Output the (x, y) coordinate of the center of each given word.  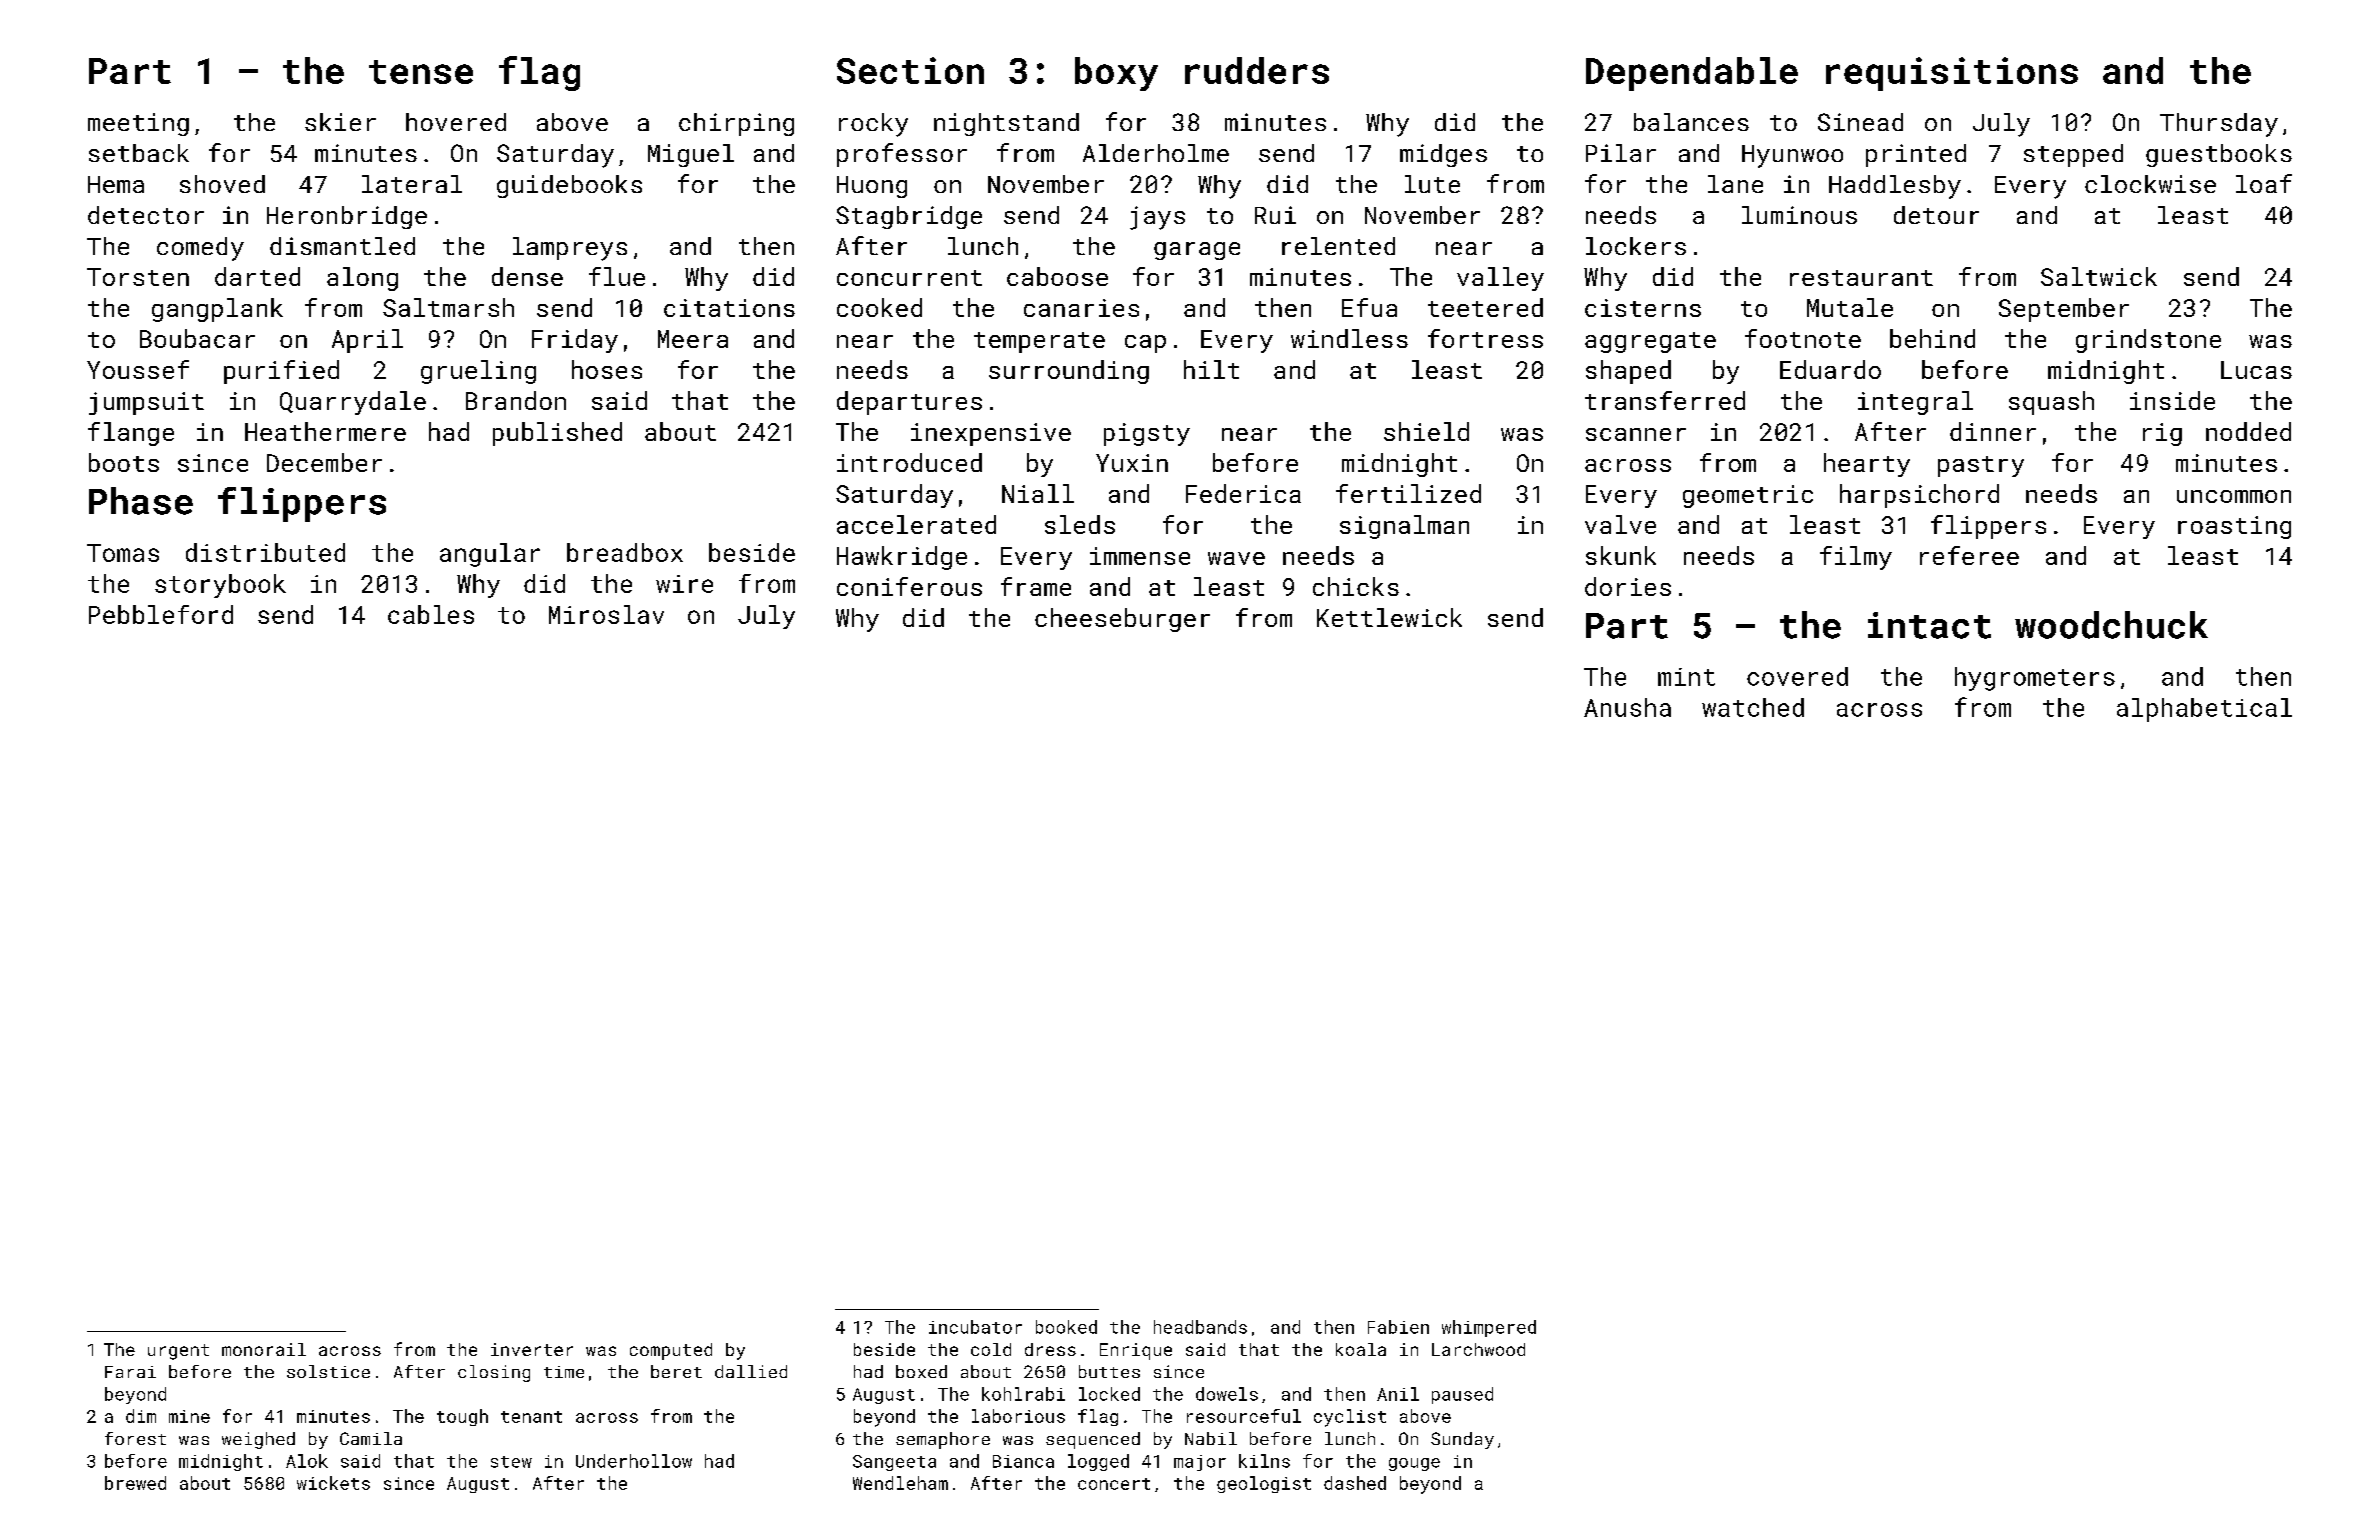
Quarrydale (353, 403)
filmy (1856, 558)
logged (1098, 1462)
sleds (1080, 524)
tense (421, 72)
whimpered (1489, 1328)
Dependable (1692, 74)
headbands (1200, 1327)
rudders (1257, 70)
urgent (178, 1352)
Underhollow (634, 1461)
